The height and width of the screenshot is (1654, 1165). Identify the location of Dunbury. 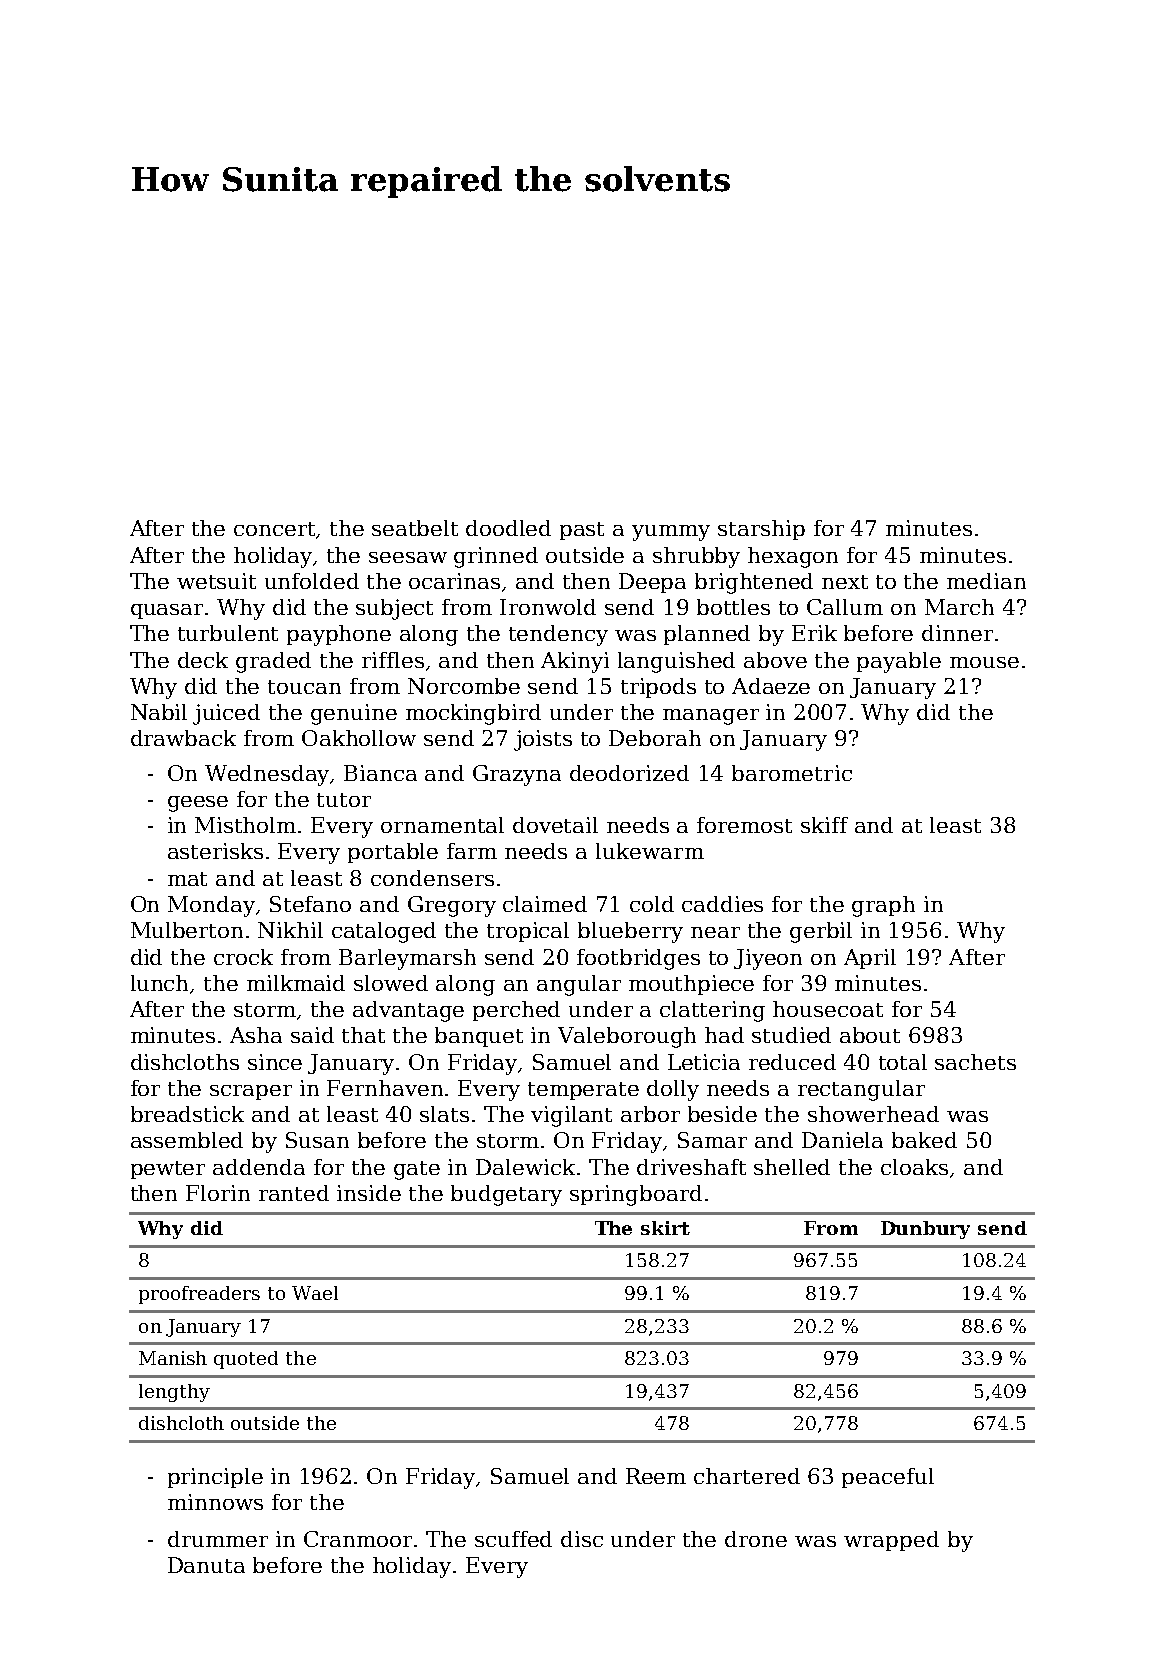
(925, 1230).
